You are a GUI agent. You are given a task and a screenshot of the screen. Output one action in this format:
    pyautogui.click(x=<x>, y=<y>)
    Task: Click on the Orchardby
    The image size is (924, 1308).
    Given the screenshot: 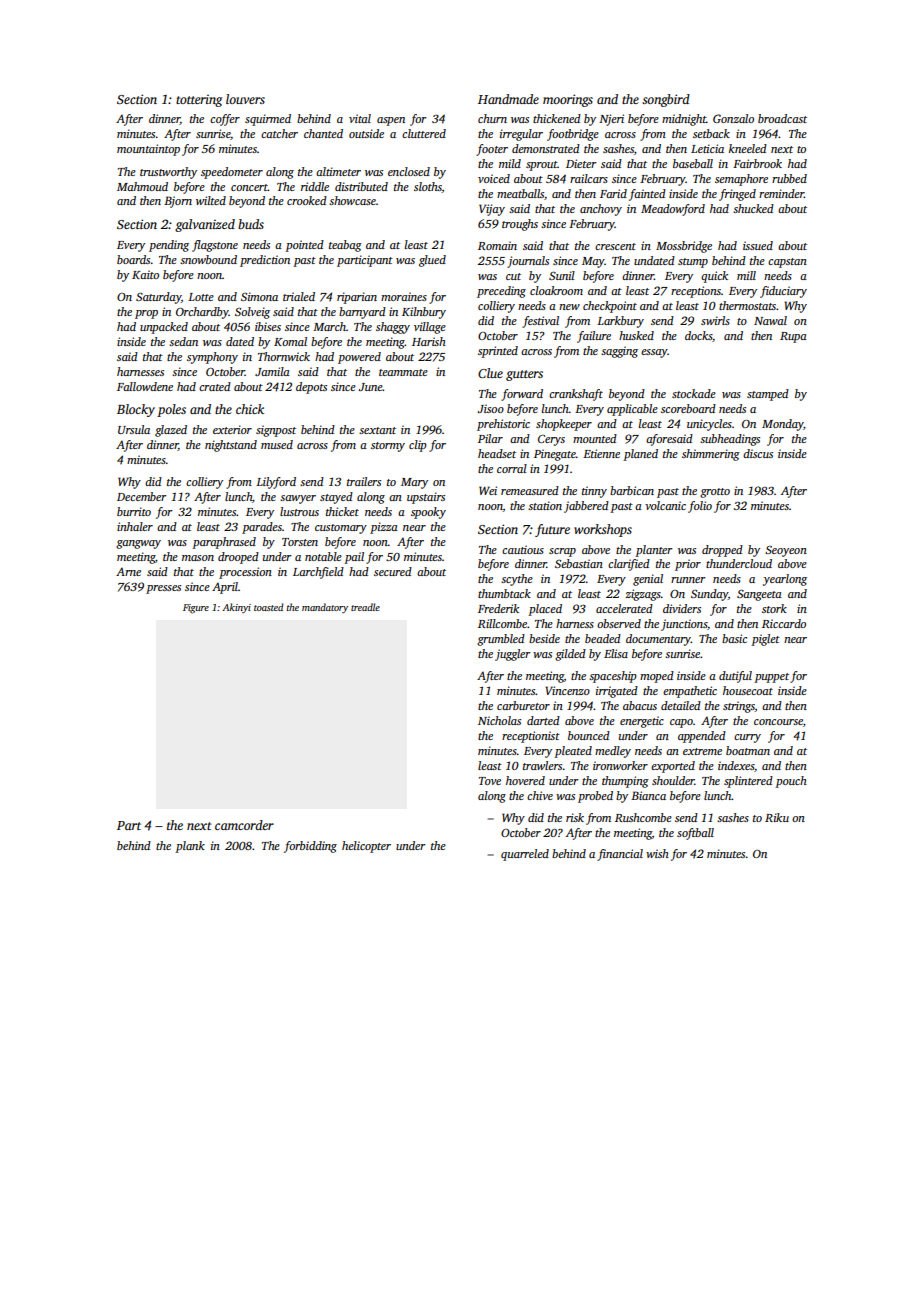 What is the action you would take?
    pyautogui.click(x=202, y=313)
